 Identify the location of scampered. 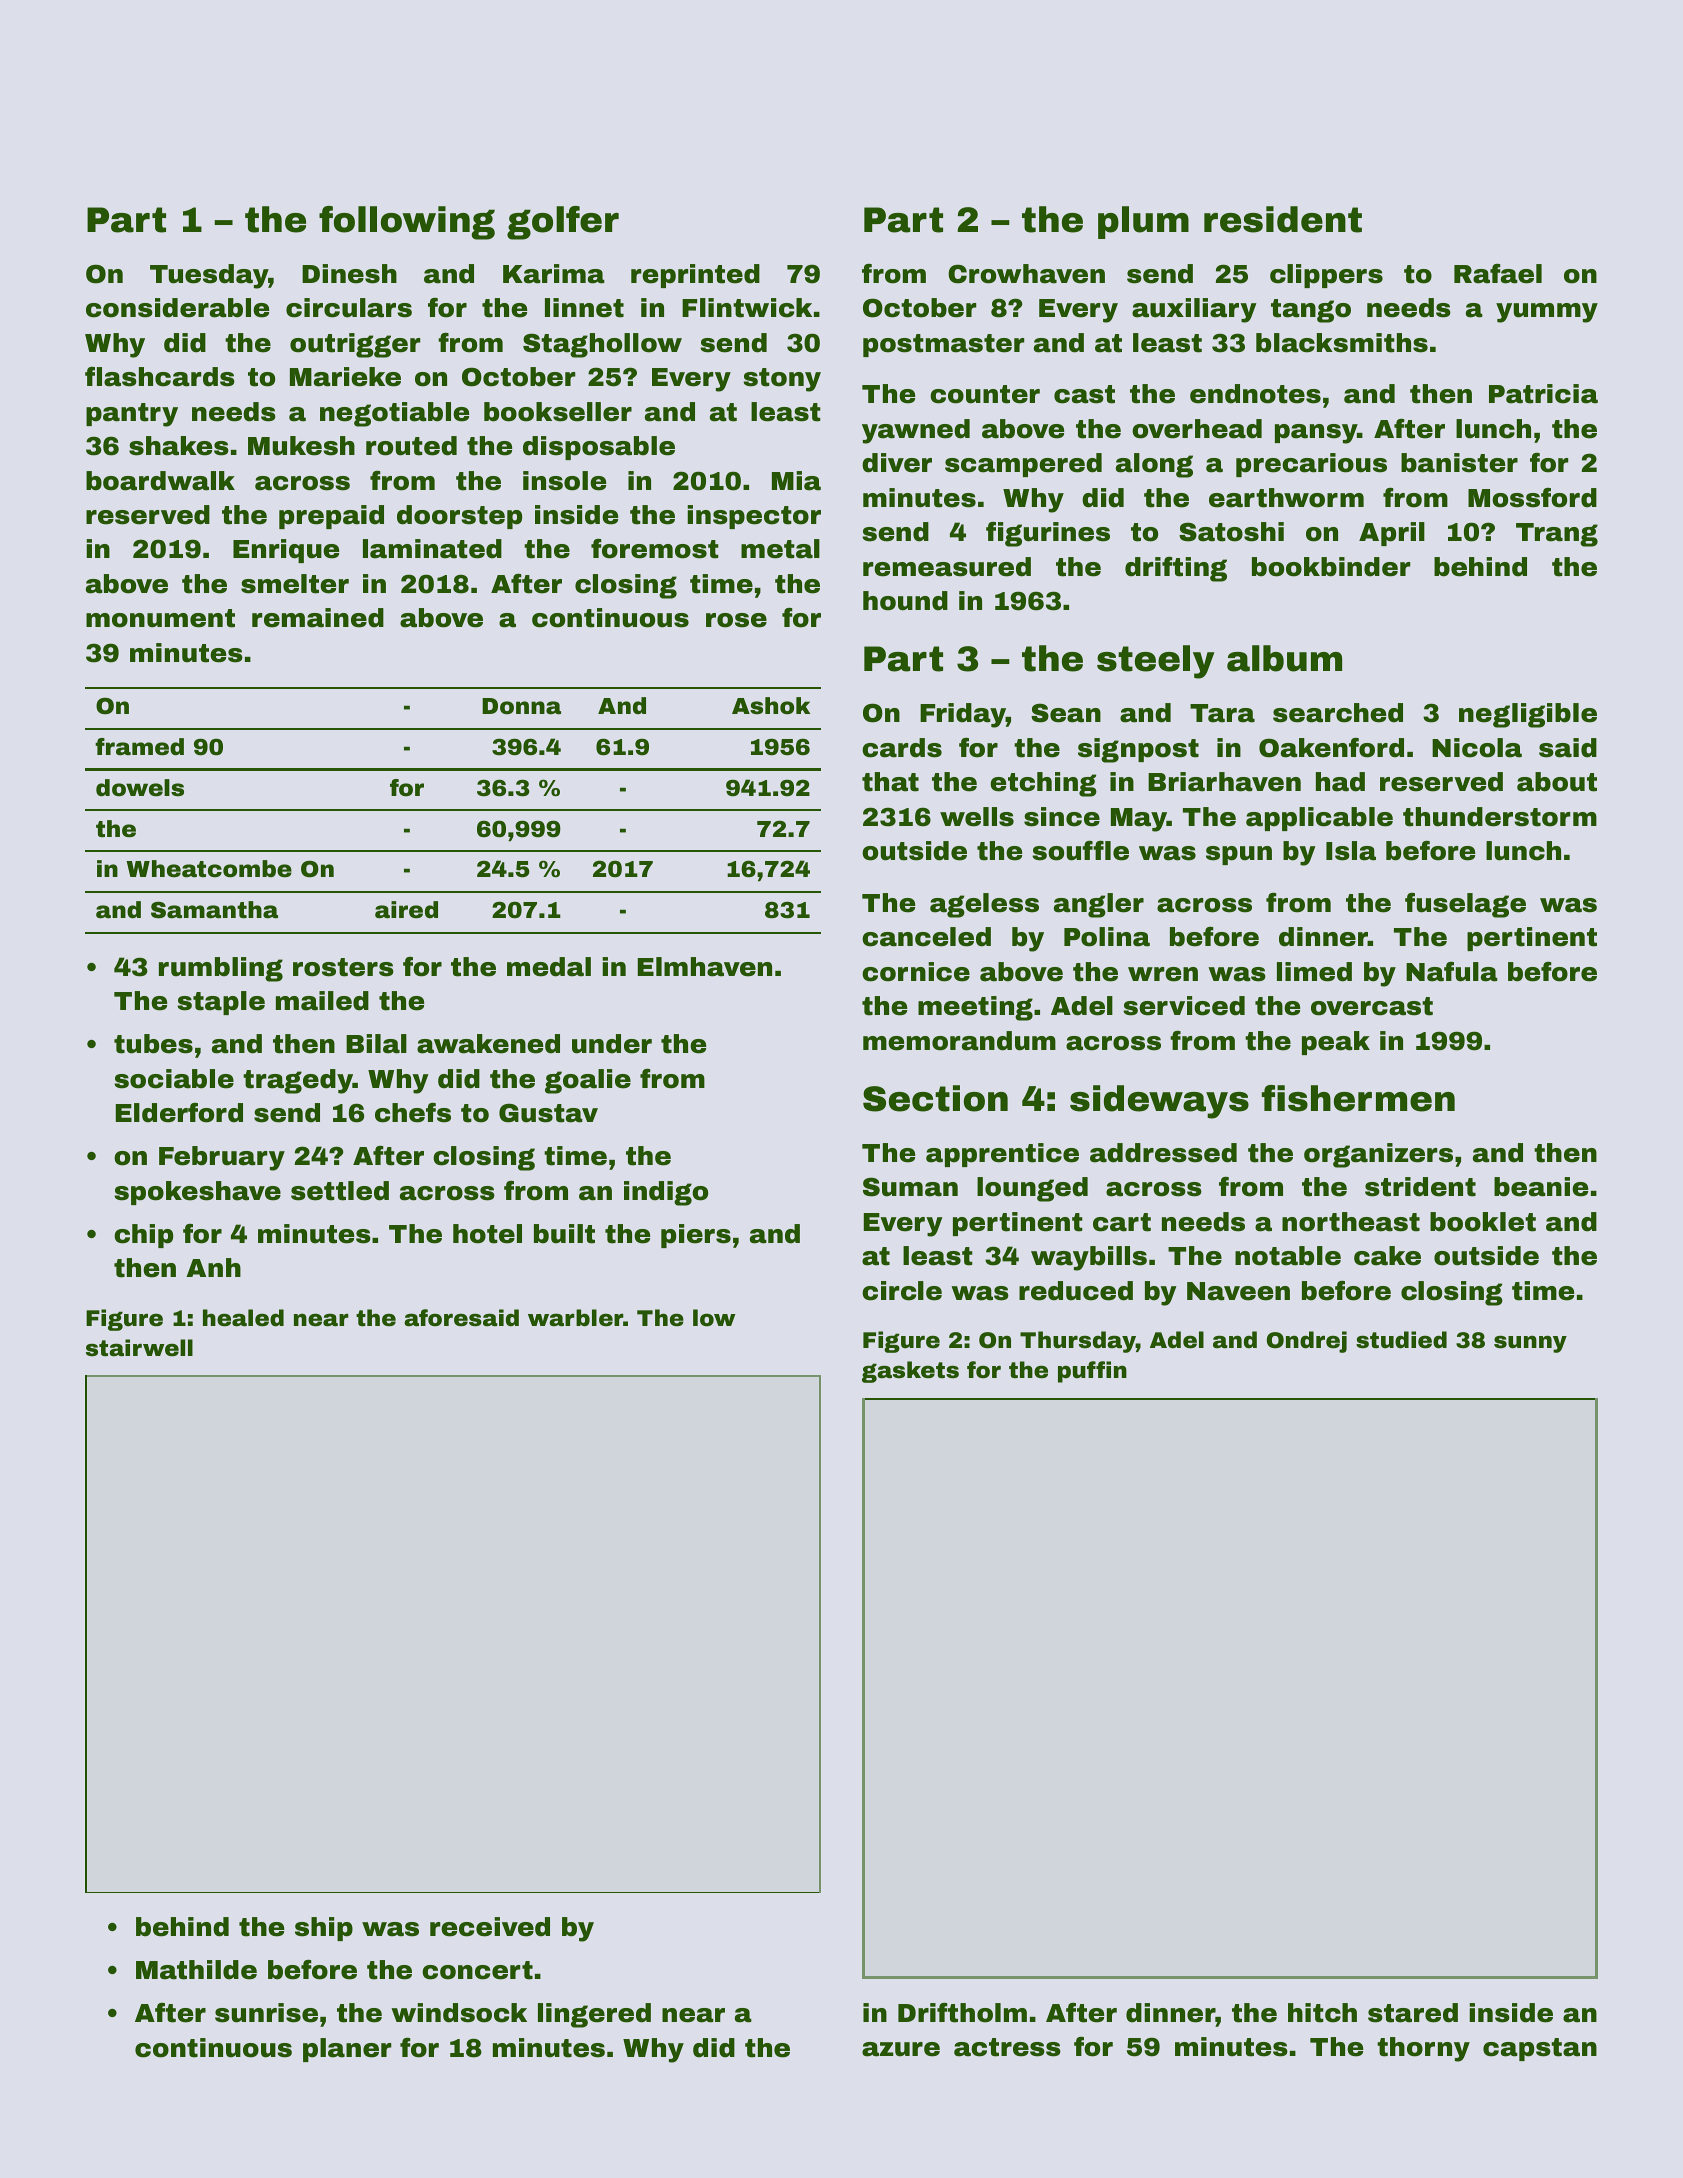
(1023, 465).
